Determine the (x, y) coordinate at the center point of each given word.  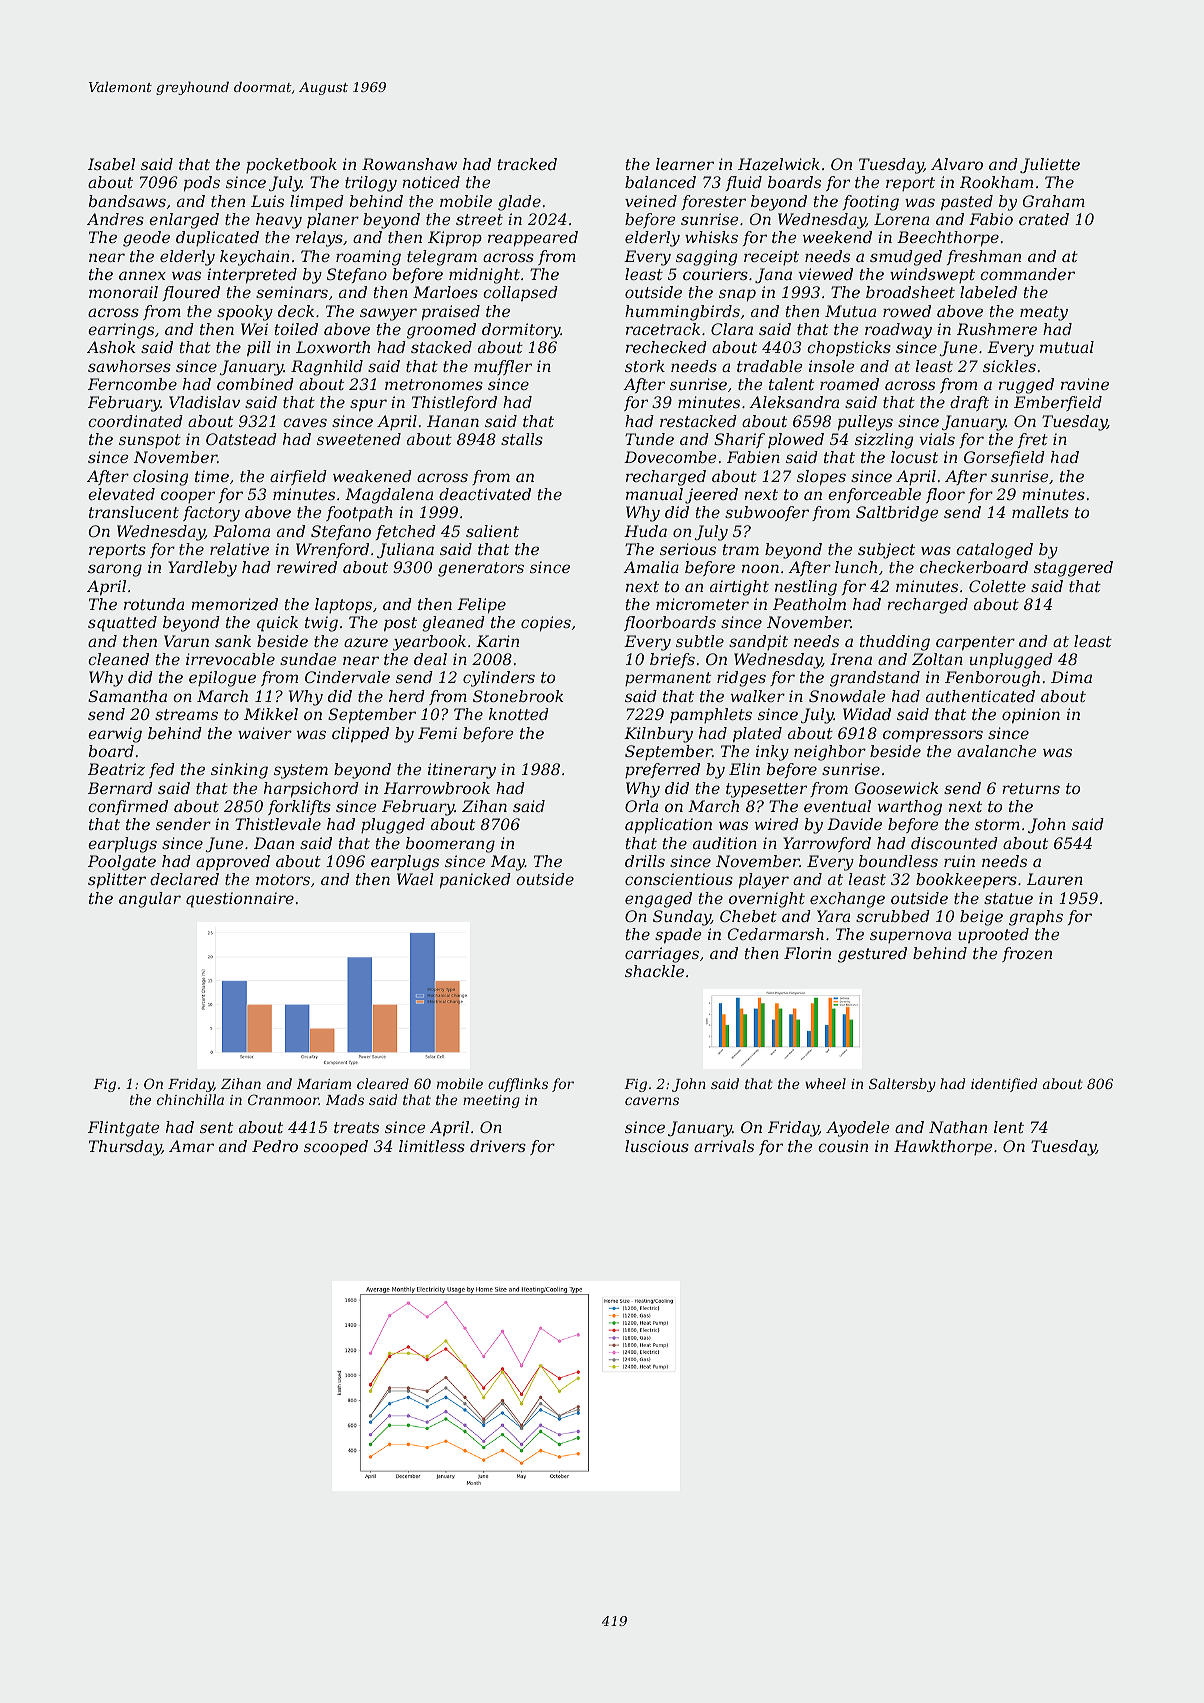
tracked (527, 164)
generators (481, 569)
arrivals (724, 1146)
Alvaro (957, 164)
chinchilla (190, 1099)
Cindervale (347, 677)
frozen (1027, 954)
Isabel (111, 164)
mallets (1040, 512)
